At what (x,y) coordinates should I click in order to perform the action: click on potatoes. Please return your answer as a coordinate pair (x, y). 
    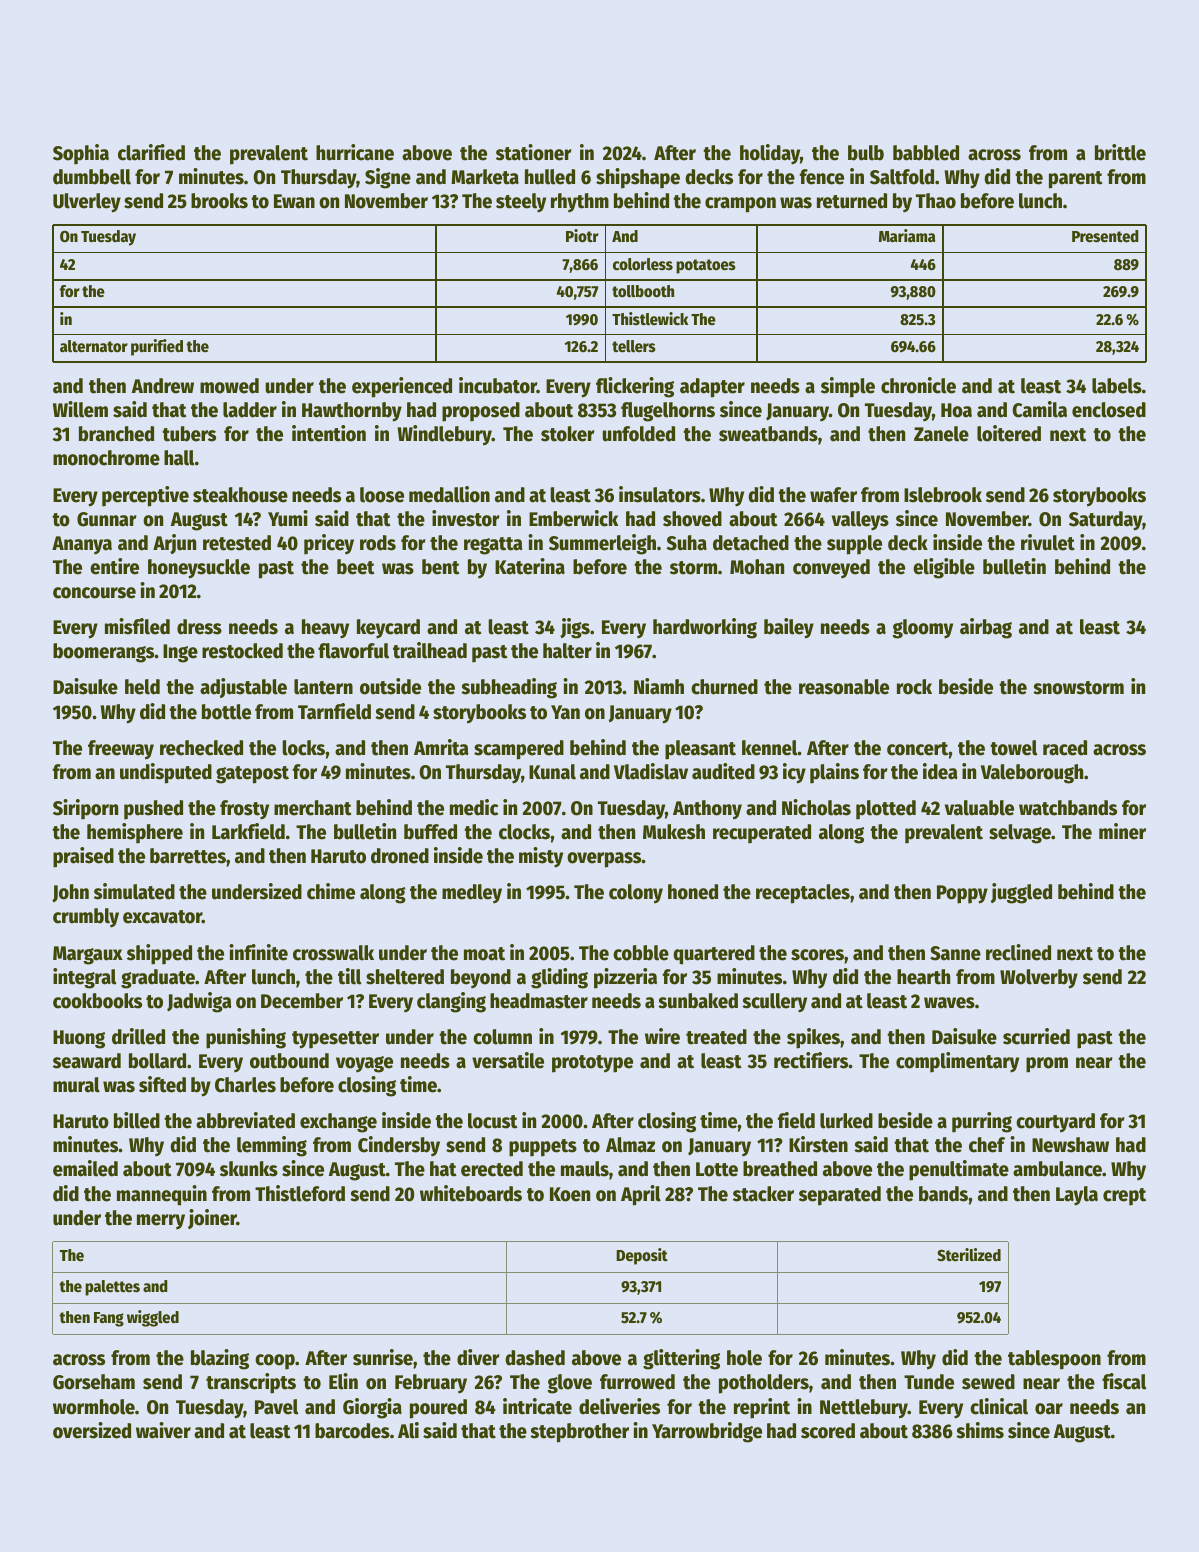
    Looking at the image, I should click on (706, 266).
